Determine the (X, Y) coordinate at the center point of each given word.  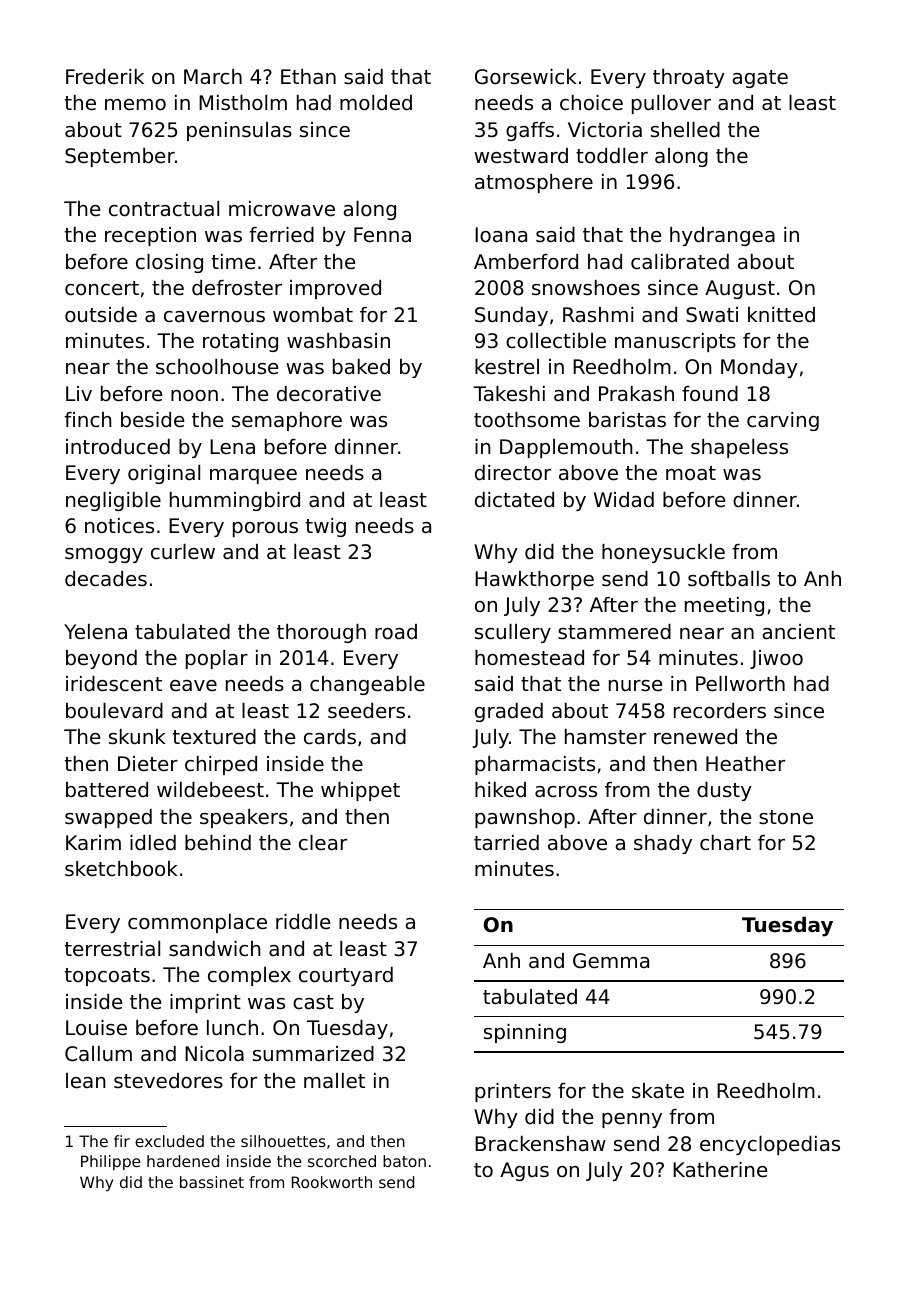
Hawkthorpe (534, 580)
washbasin (338, 340)
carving (783, 421)
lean (85, 1081)
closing (169, 263)
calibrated (680, 262)
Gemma (611, 961)
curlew (183, 552)
